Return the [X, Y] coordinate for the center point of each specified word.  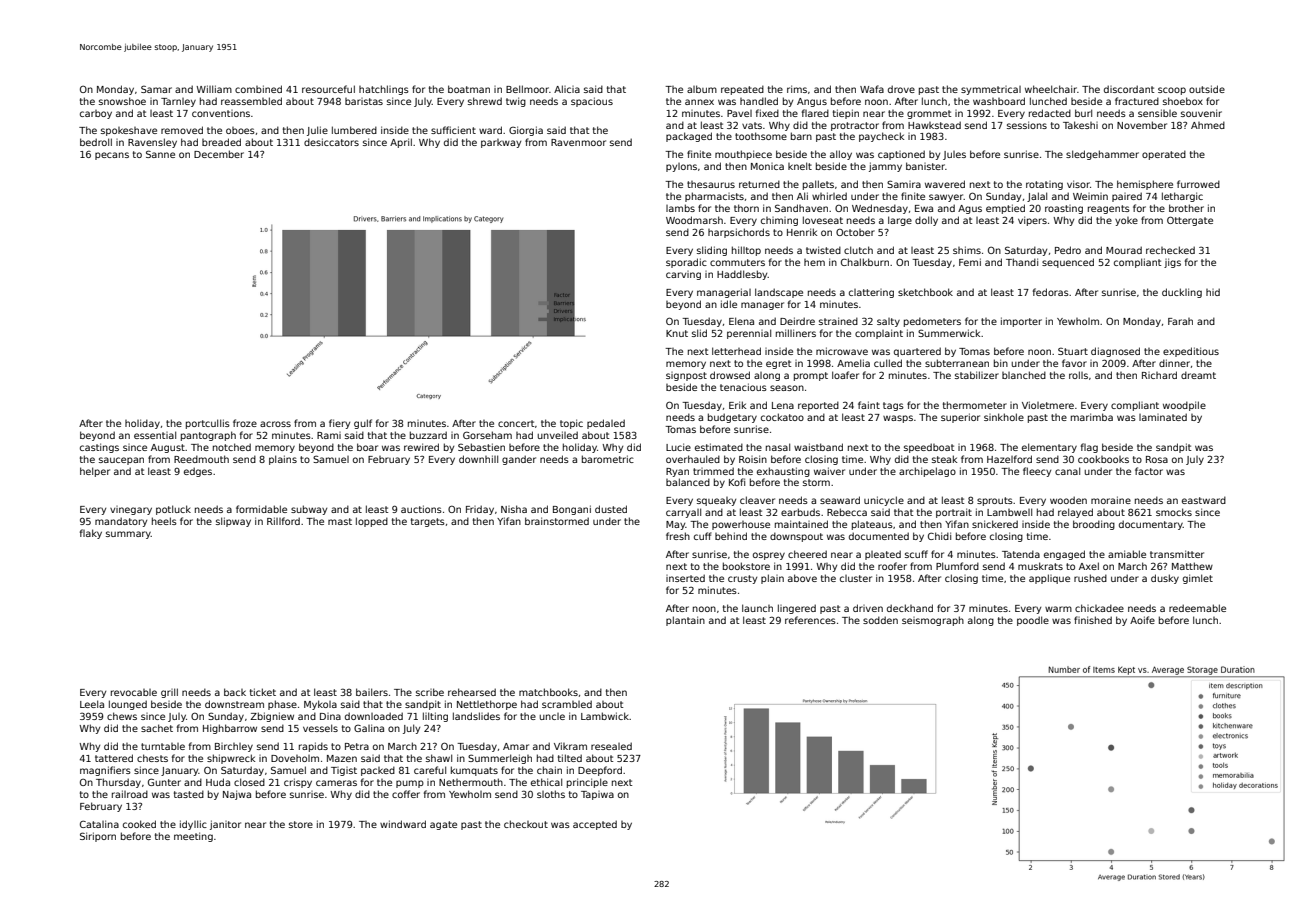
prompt [811, 376]
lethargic [1182, 197]
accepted [595, 825]
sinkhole [1004, 417]
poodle [1033, 621]
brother [1186, 208]
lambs [680, 208]
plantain [685, 621]
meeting [193, 837]
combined [258, 89]
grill [169, 693]
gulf [363, 424]
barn [801, 136]
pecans [112, 156]
